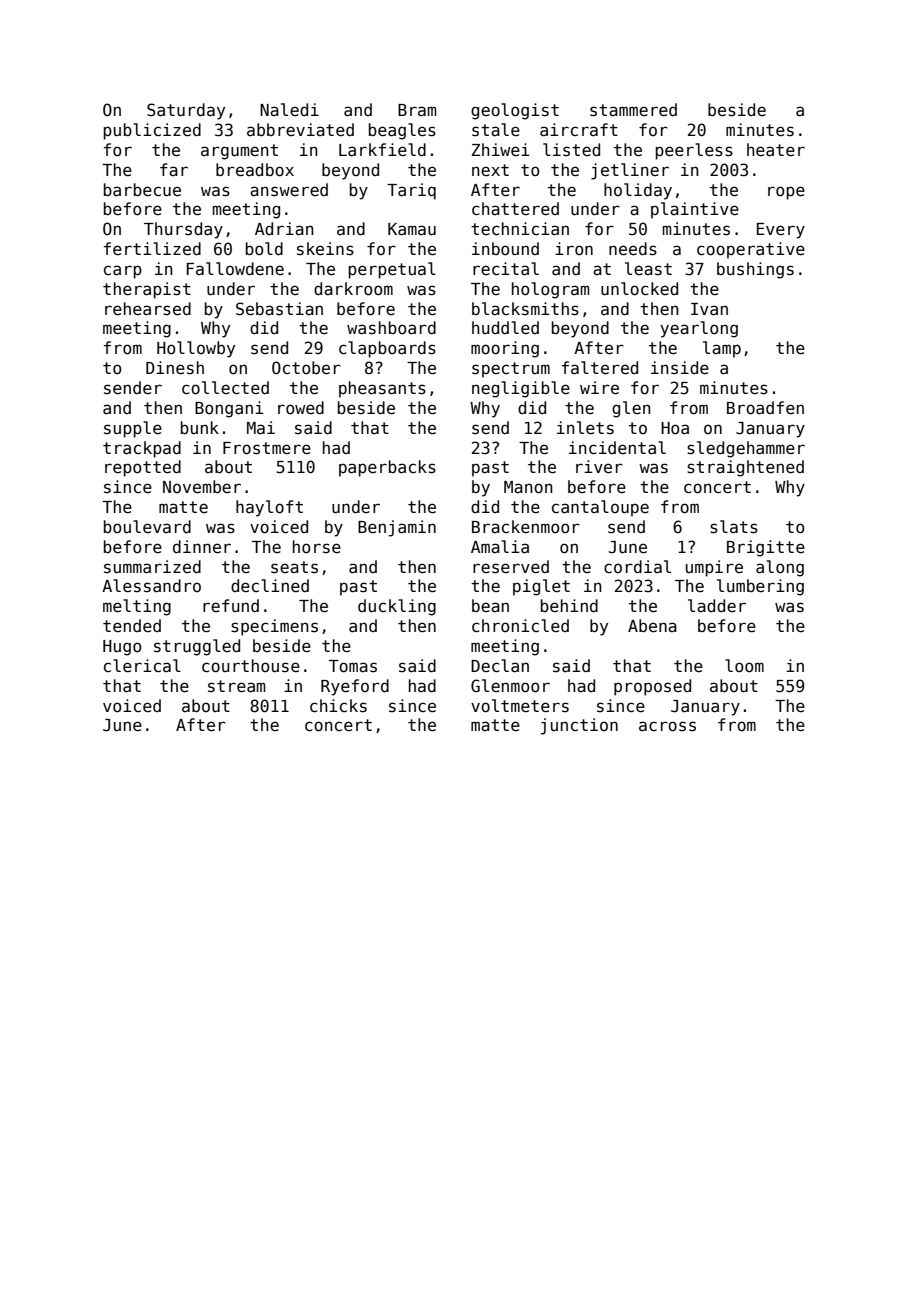  What do you see at coordinates (183, 230) in the image?
I see `Thursday` at bounding box center [183, 230].
